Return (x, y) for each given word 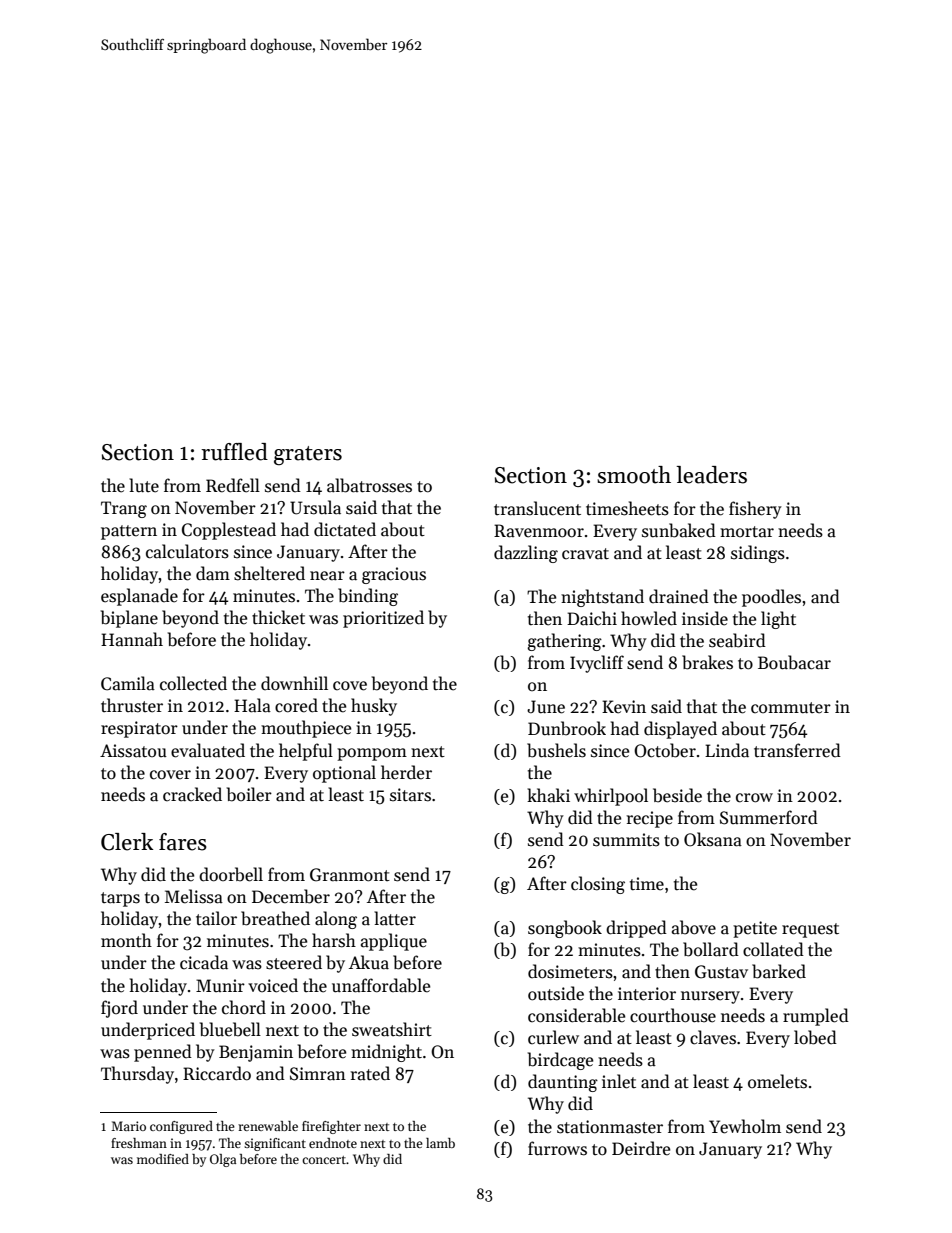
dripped (636, 929)
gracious (394, 575)
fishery (755, 510)
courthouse (673, 1015)
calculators (187, 551)
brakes (707, 662)
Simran (318, 1074)
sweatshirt (392, 1029)
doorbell (231, 874)
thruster (132, 705)
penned (163, 1053)
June (546, 707)
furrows (557, 1148)
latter (395, 918)
